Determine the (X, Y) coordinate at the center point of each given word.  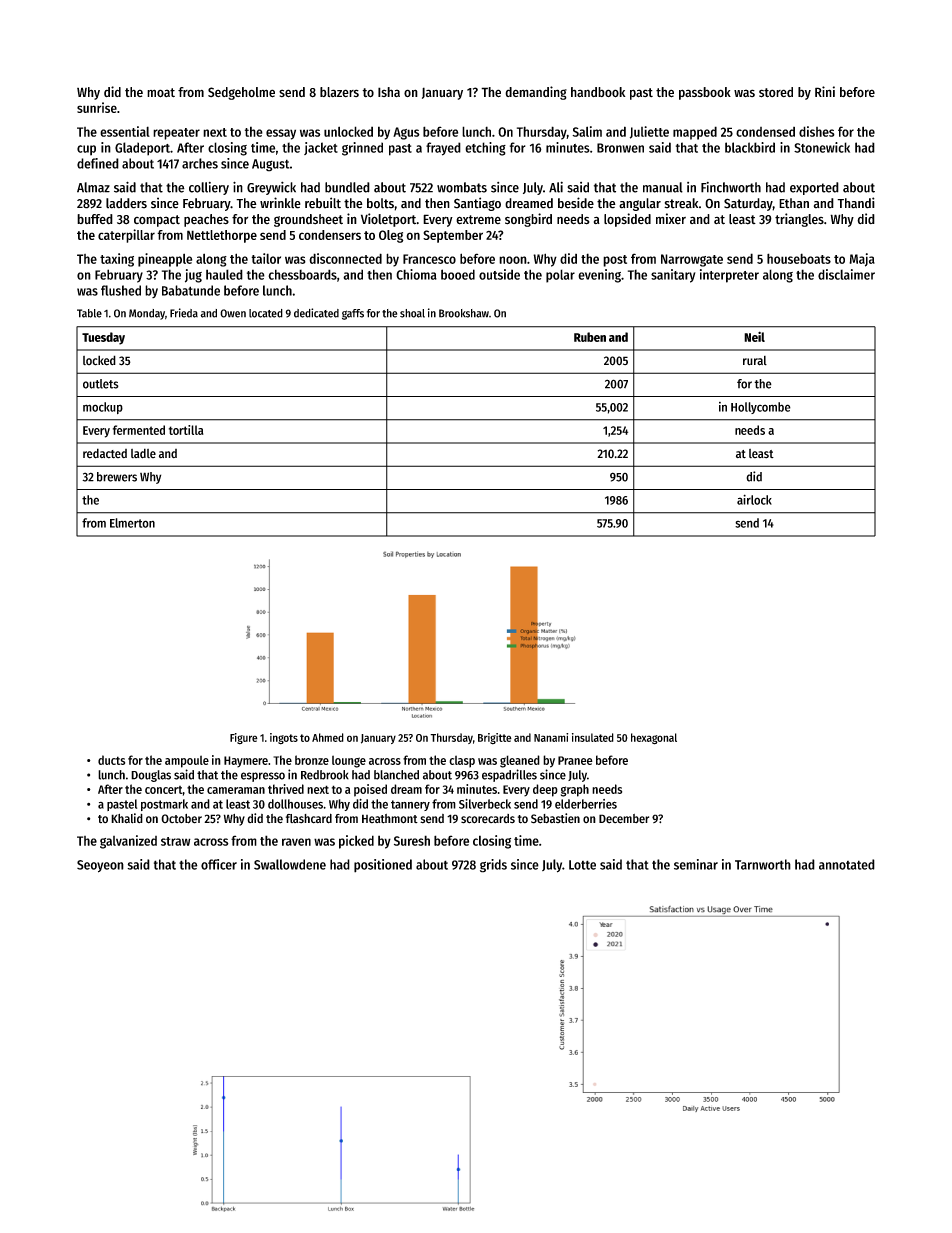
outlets (101, 384)
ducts (111, 760)
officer (219, 864)
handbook (598, 92)
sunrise (97, 107)
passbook (705, 93)
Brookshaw (464, 313)
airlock (754, 499)
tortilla (186, 430)
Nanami (551, 737)
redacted (105, 453)
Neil (754, 336)
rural (755, 361)
